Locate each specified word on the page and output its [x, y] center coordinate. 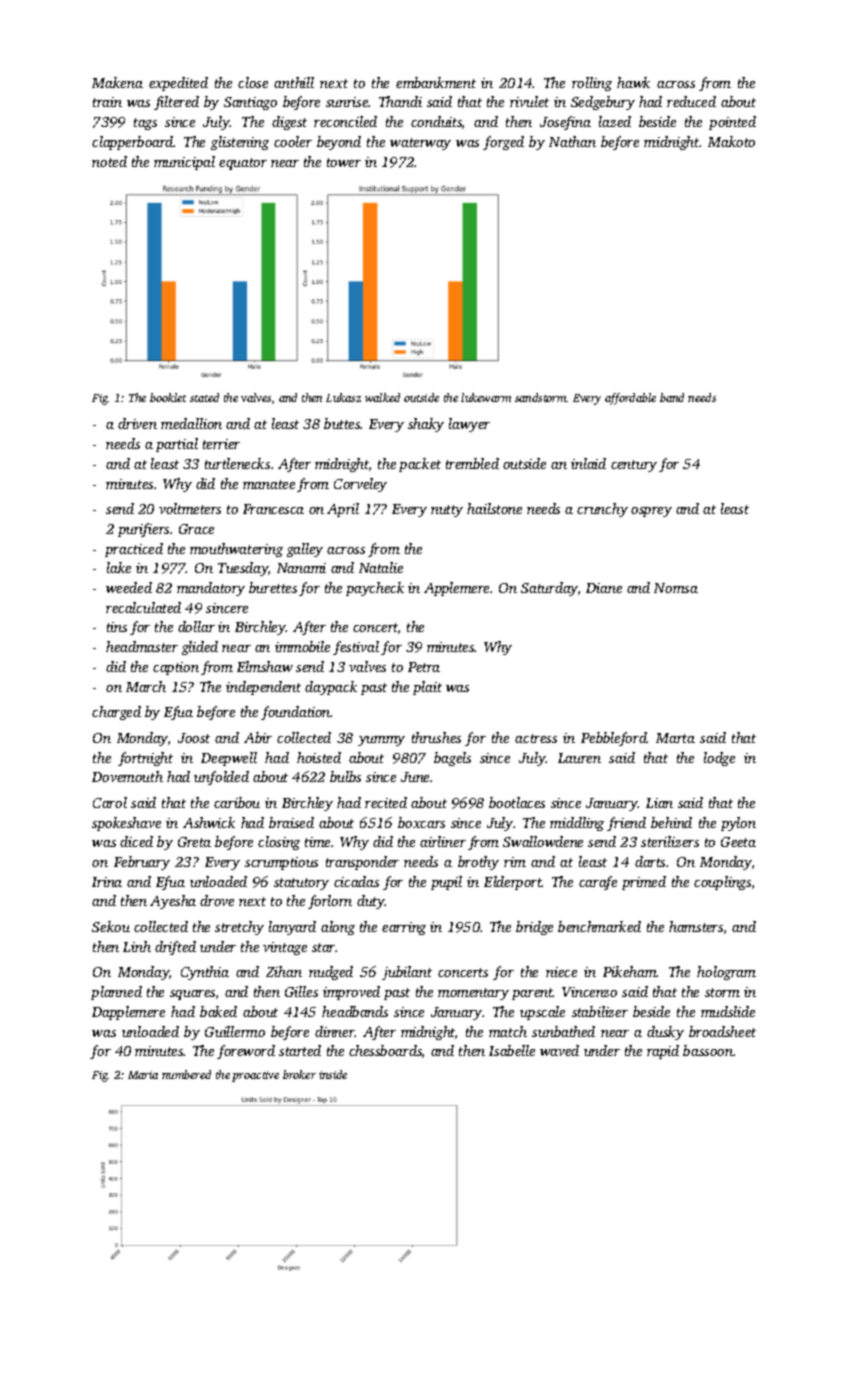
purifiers [143, 530]
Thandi [400, 101]
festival [356, 648]
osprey [651, 512]
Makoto [731, 141]
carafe [598, 883]
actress [536, 738]
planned [116, 993]
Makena [117, 82]
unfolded [221, 778]
